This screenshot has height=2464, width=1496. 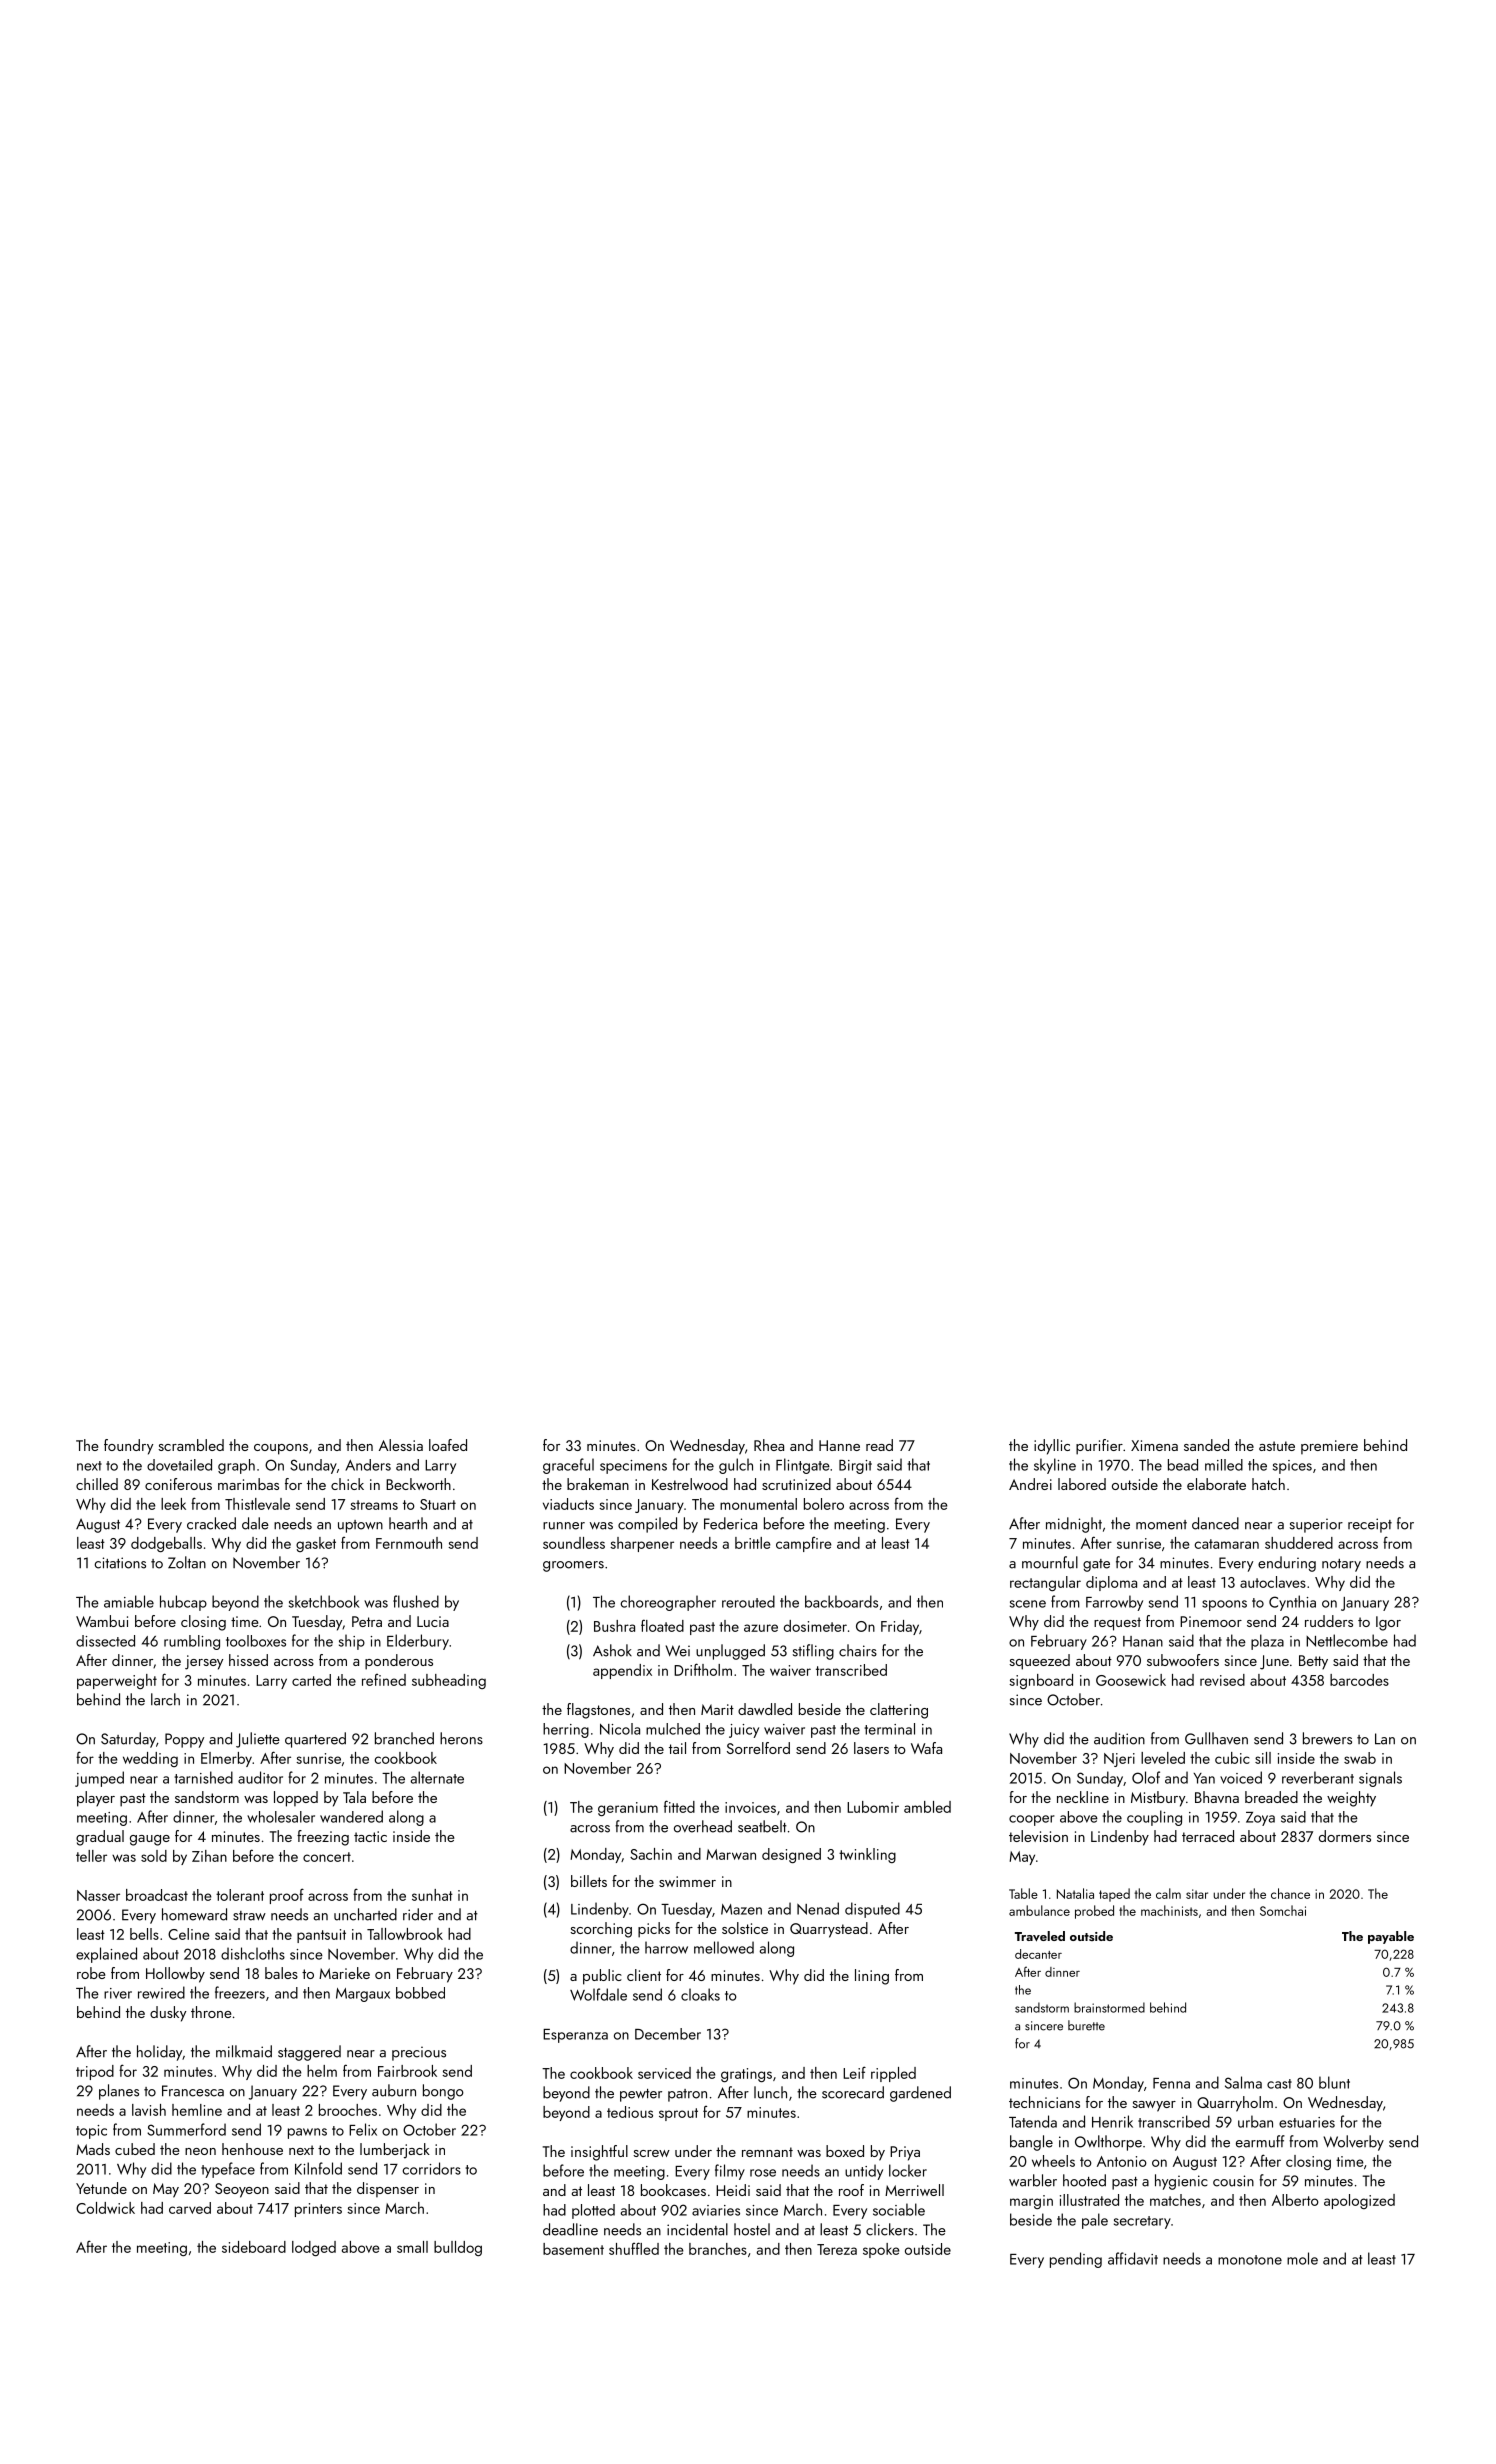 What do you see at coordinates (1302, 2258) in the screenshot?
I see `mole` at bounding box center [1302, 2258].
